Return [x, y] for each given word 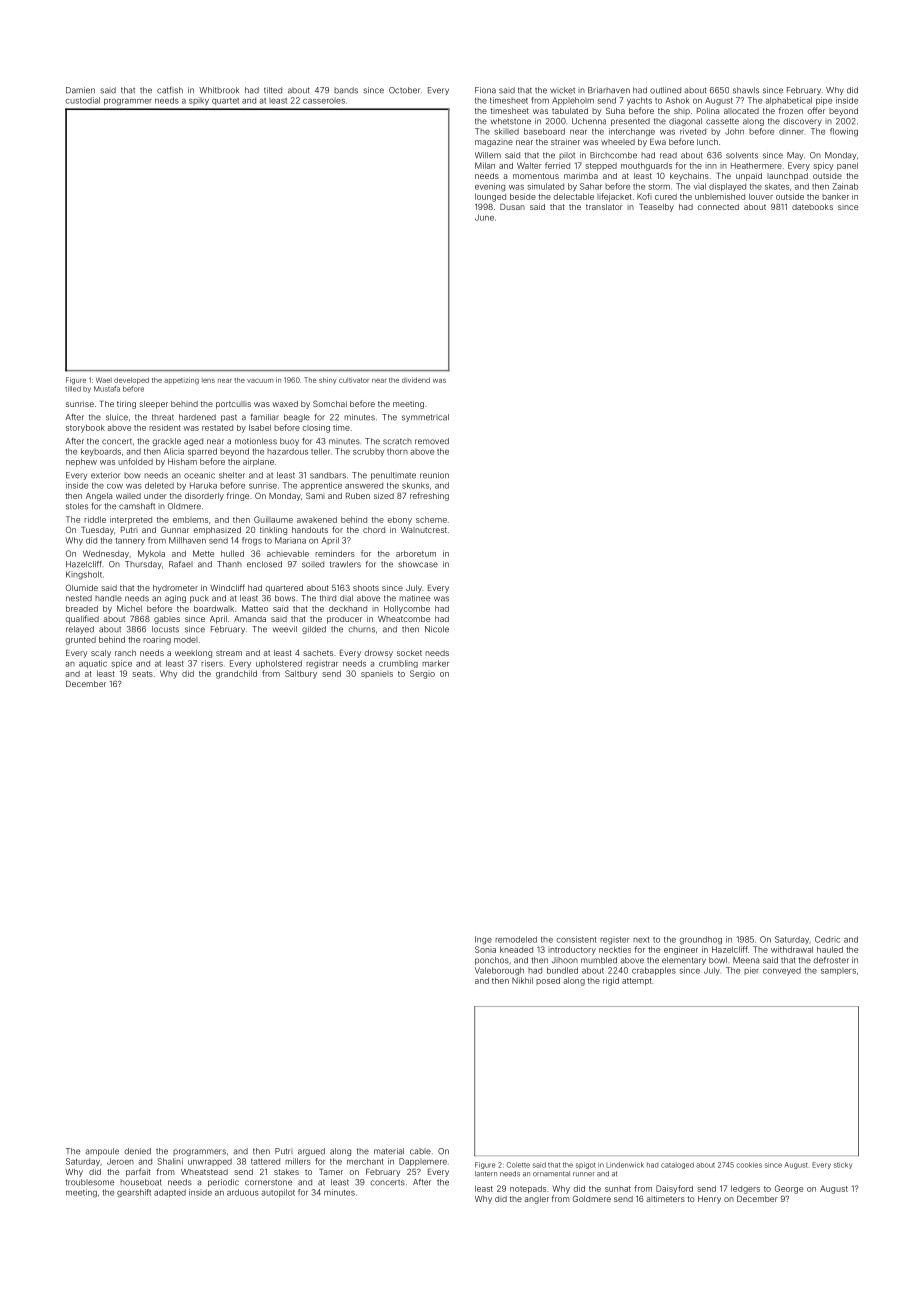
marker [435, 663]
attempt [637, 982]
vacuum [260, 381]
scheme [431, 519]
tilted [273, 90]
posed [548, 981]
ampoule [102, 1152]
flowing [844, 132]
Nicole [437, 629]
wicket [562, 90]
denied [138, 1151]
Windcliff [227, 587]
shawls [746, 90]
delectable [573, 196]
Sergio [422, 674]
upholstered [279, 664]
